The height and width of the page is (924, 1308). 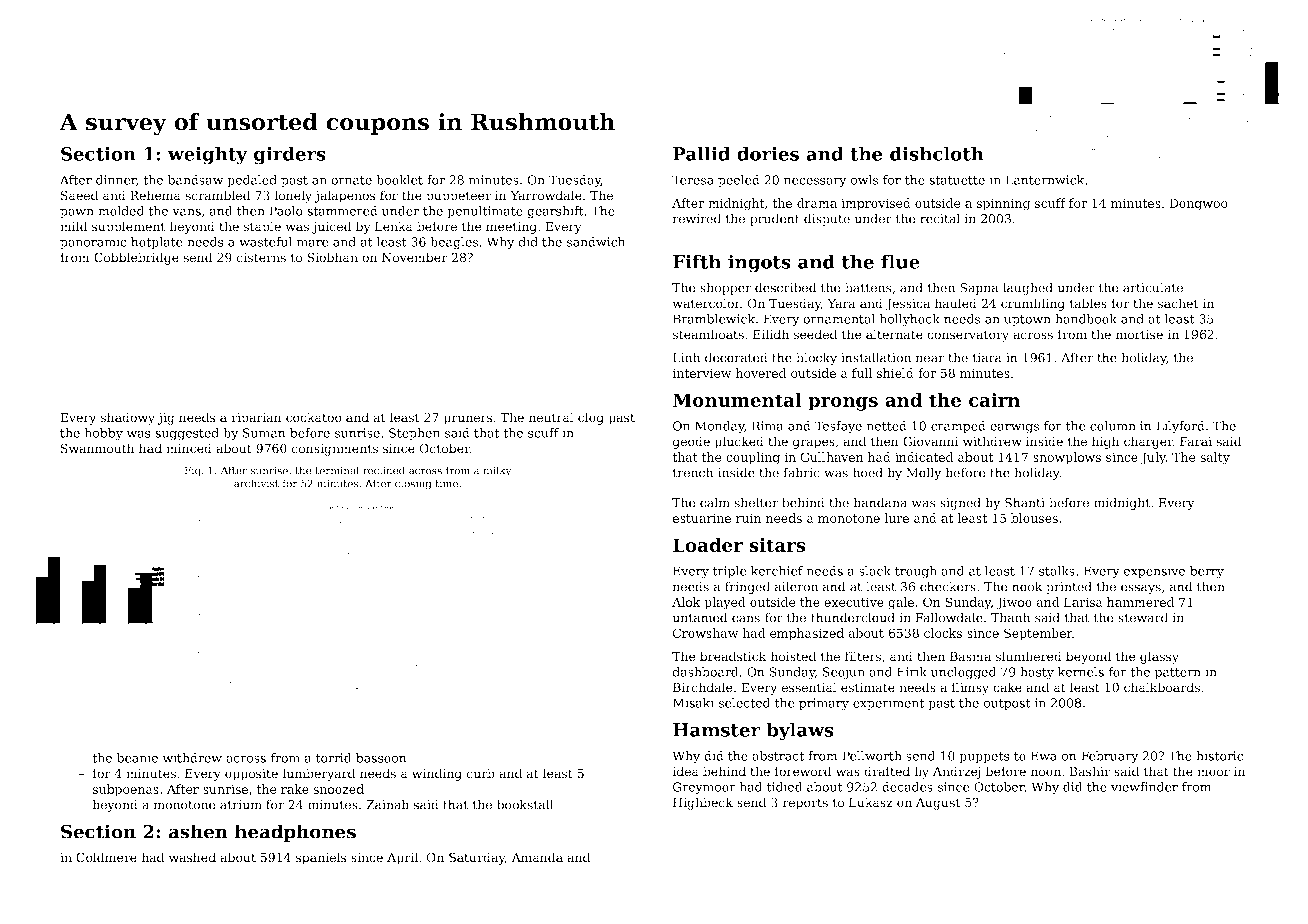 I want to click on Saeed, so click(x=79, y=195).
